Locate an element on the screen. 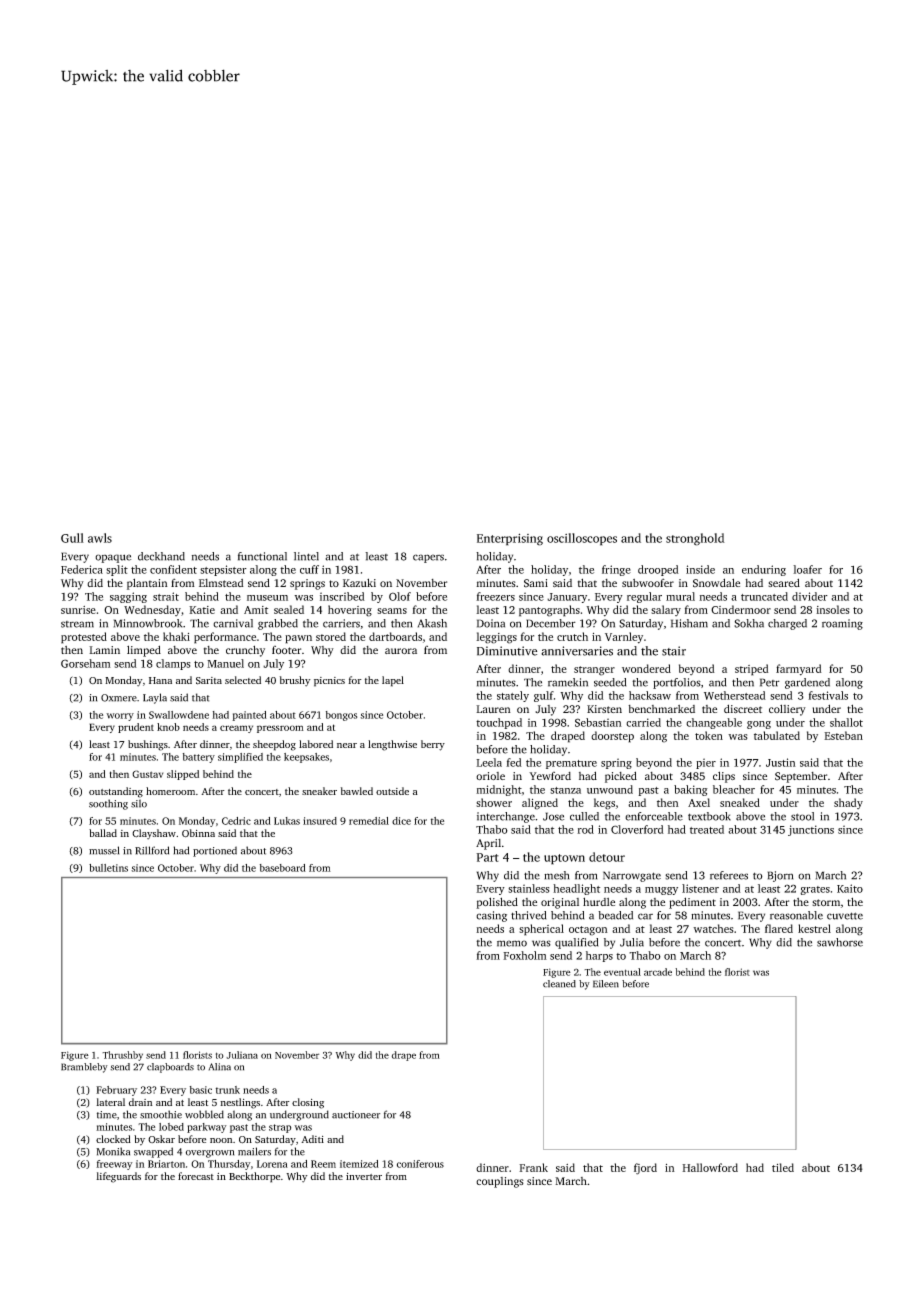 This screenshot has width=924, height=1308. stronghold is located at coordinates (695, 539).
